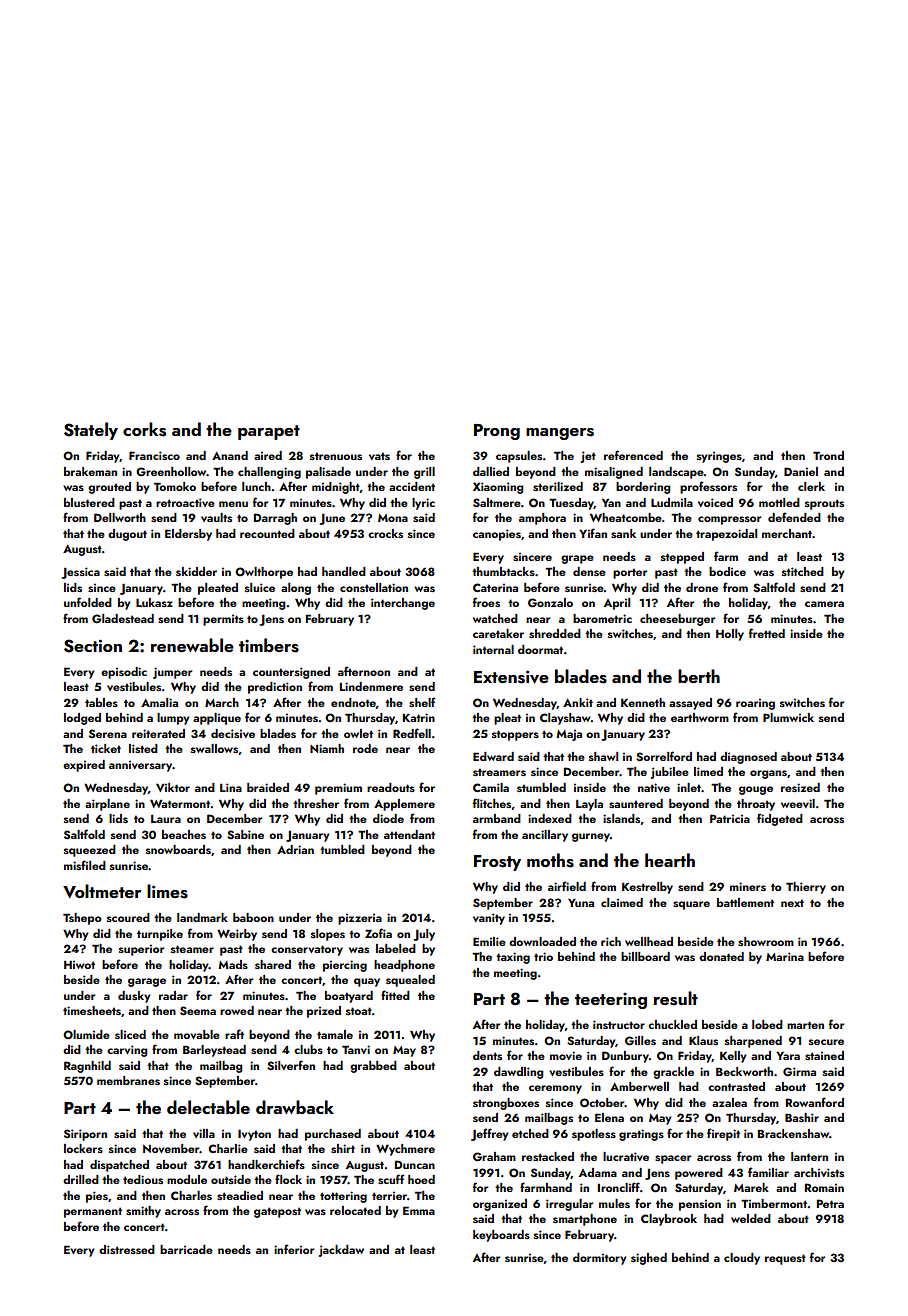  Describe the element at coordinates (360, 919) in the screenshot. I see `pizzeria` at that location.
